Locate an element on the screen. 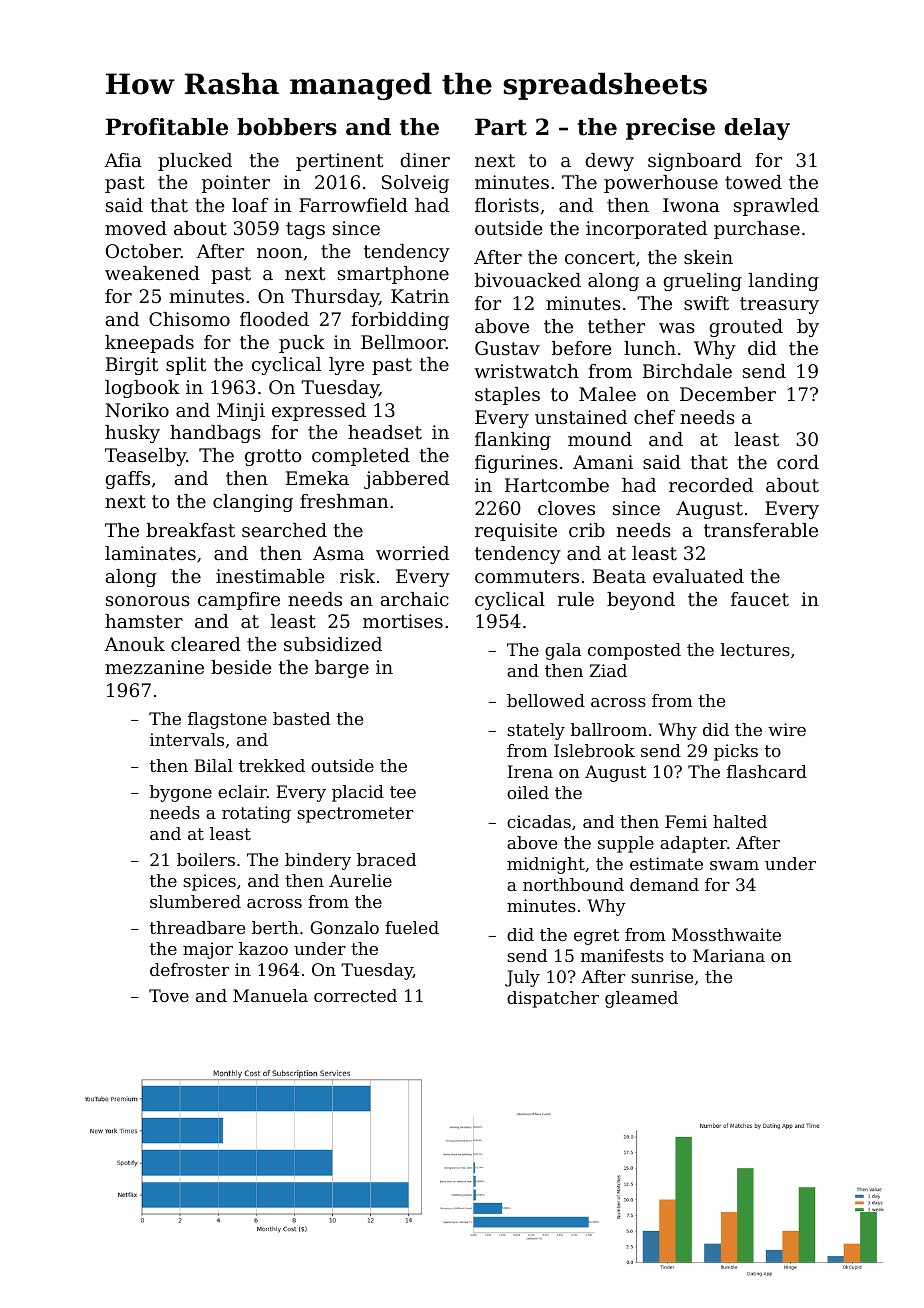 This screenshot has height=1308, width=924. concert is located at coordinates (600, 257).
